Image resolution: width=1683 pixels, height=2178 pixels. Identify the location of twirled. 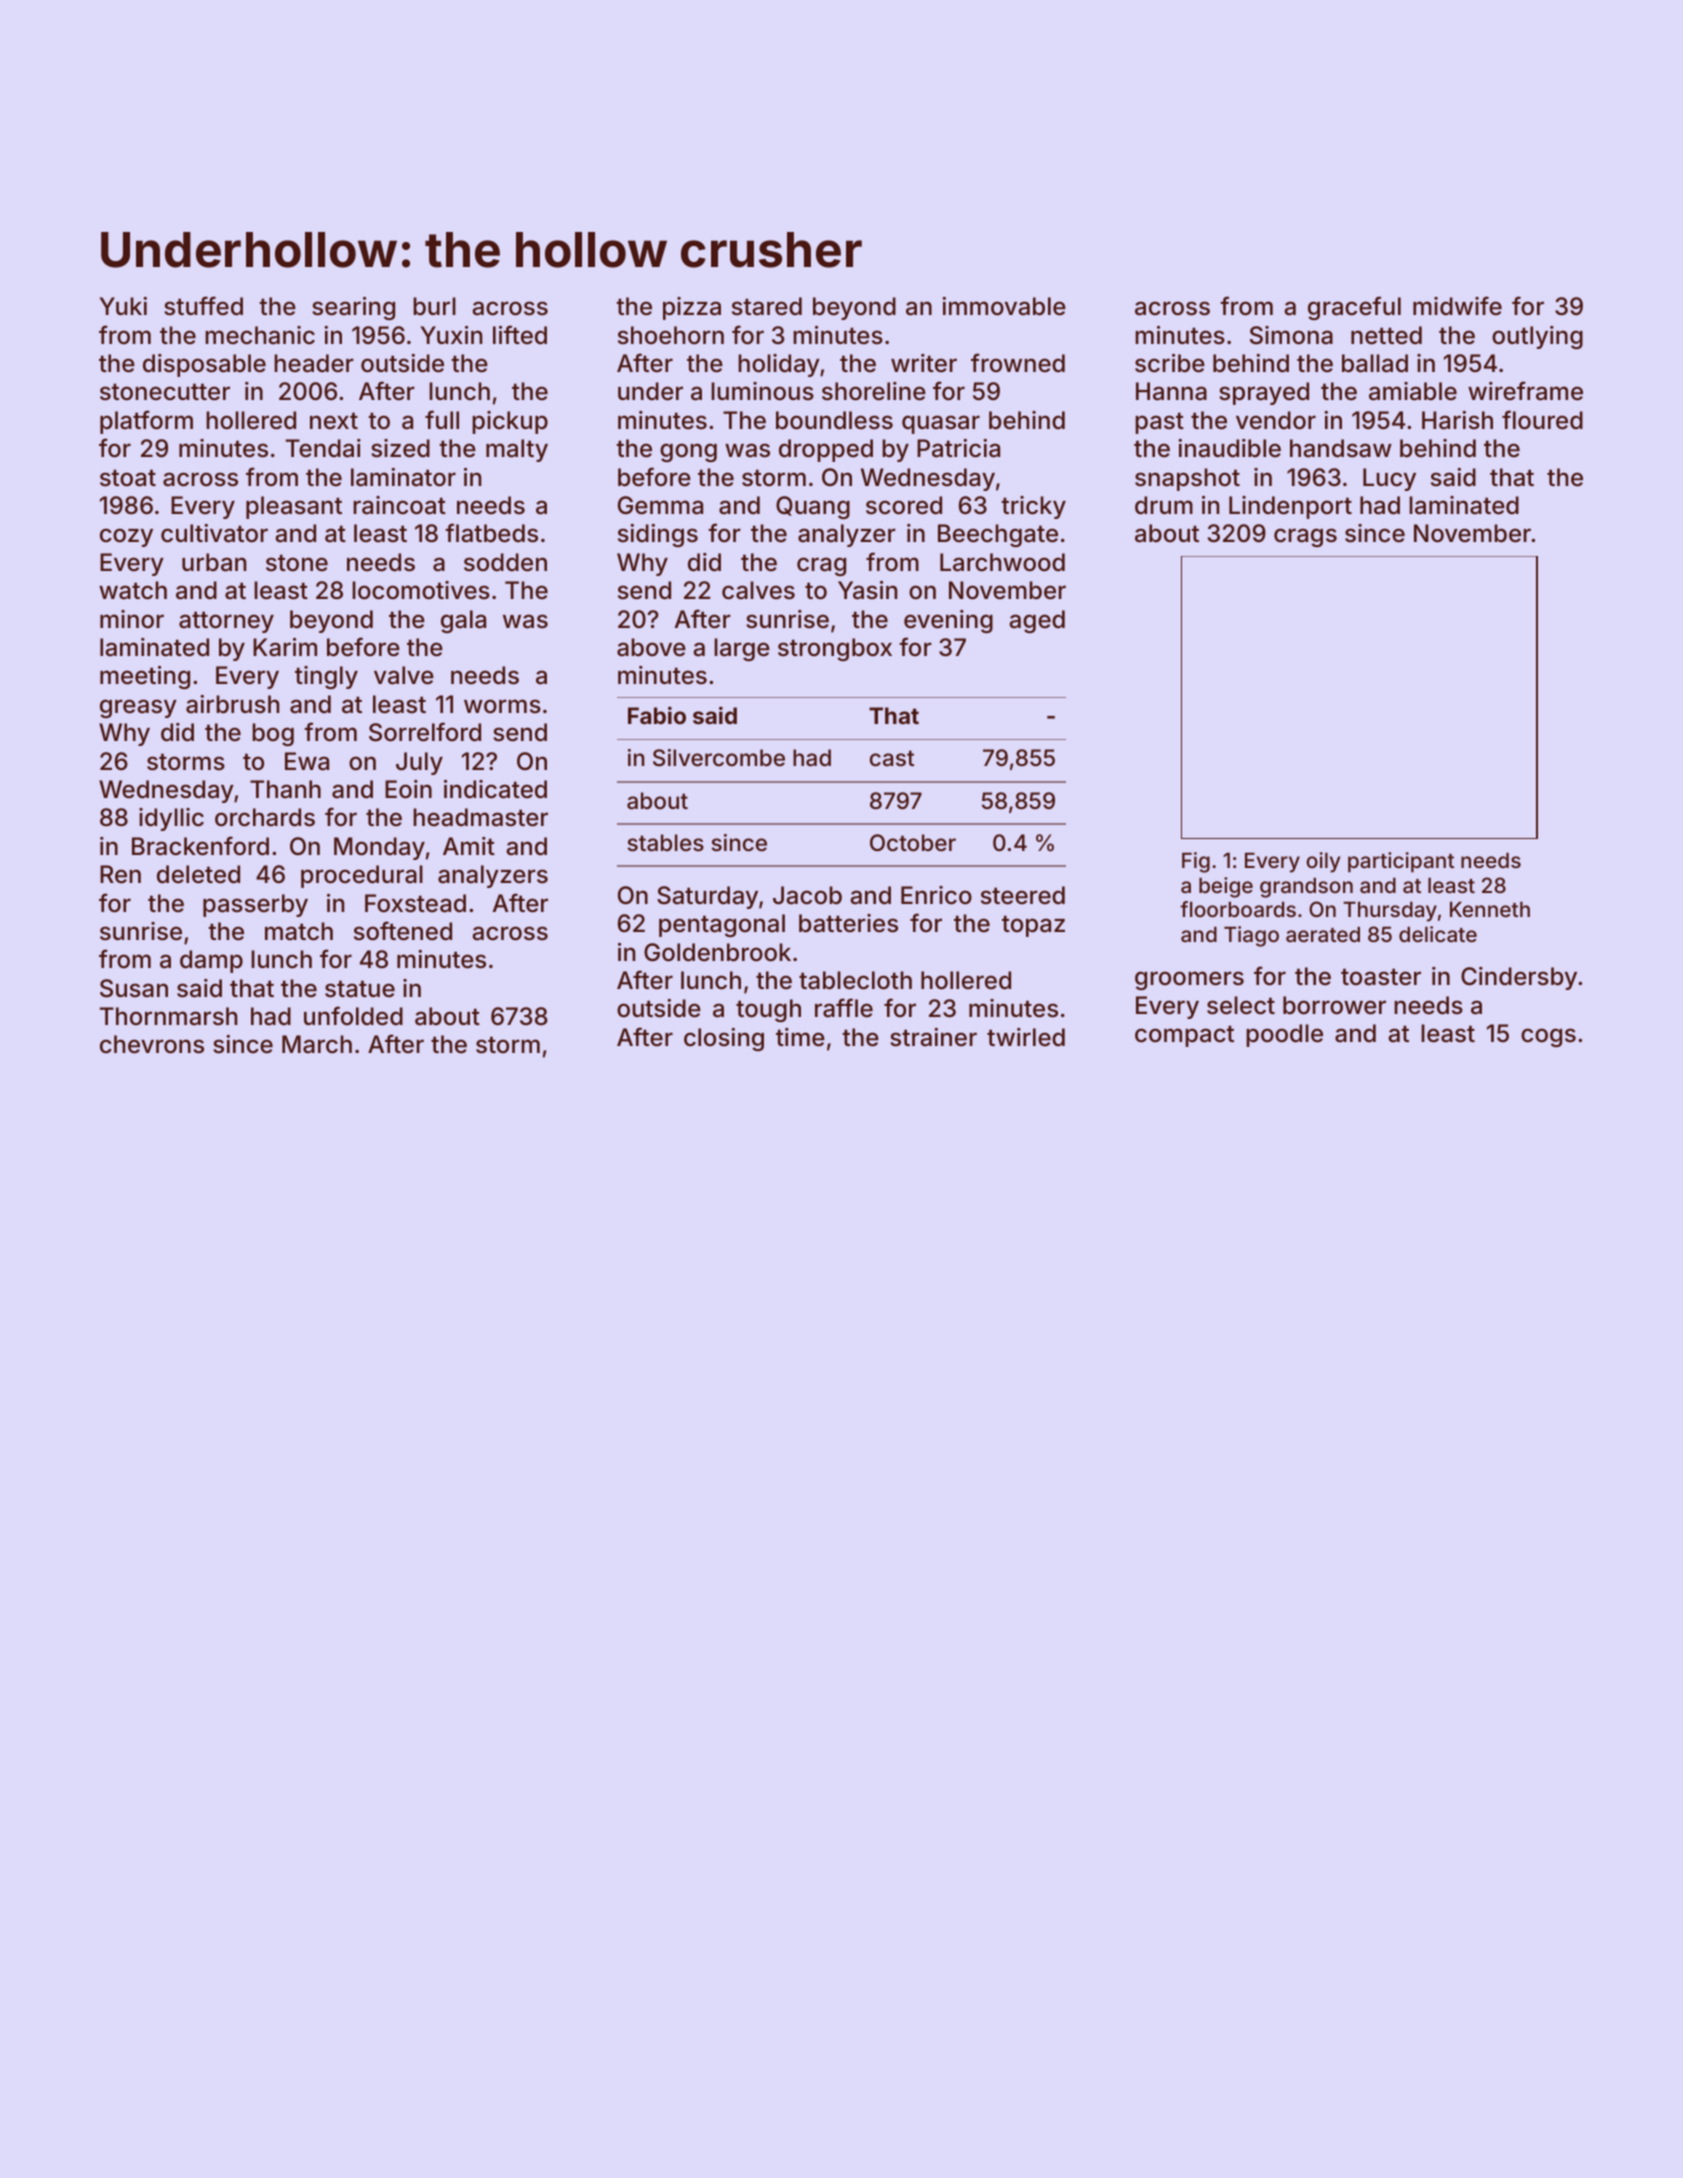
(1026, 1037).
